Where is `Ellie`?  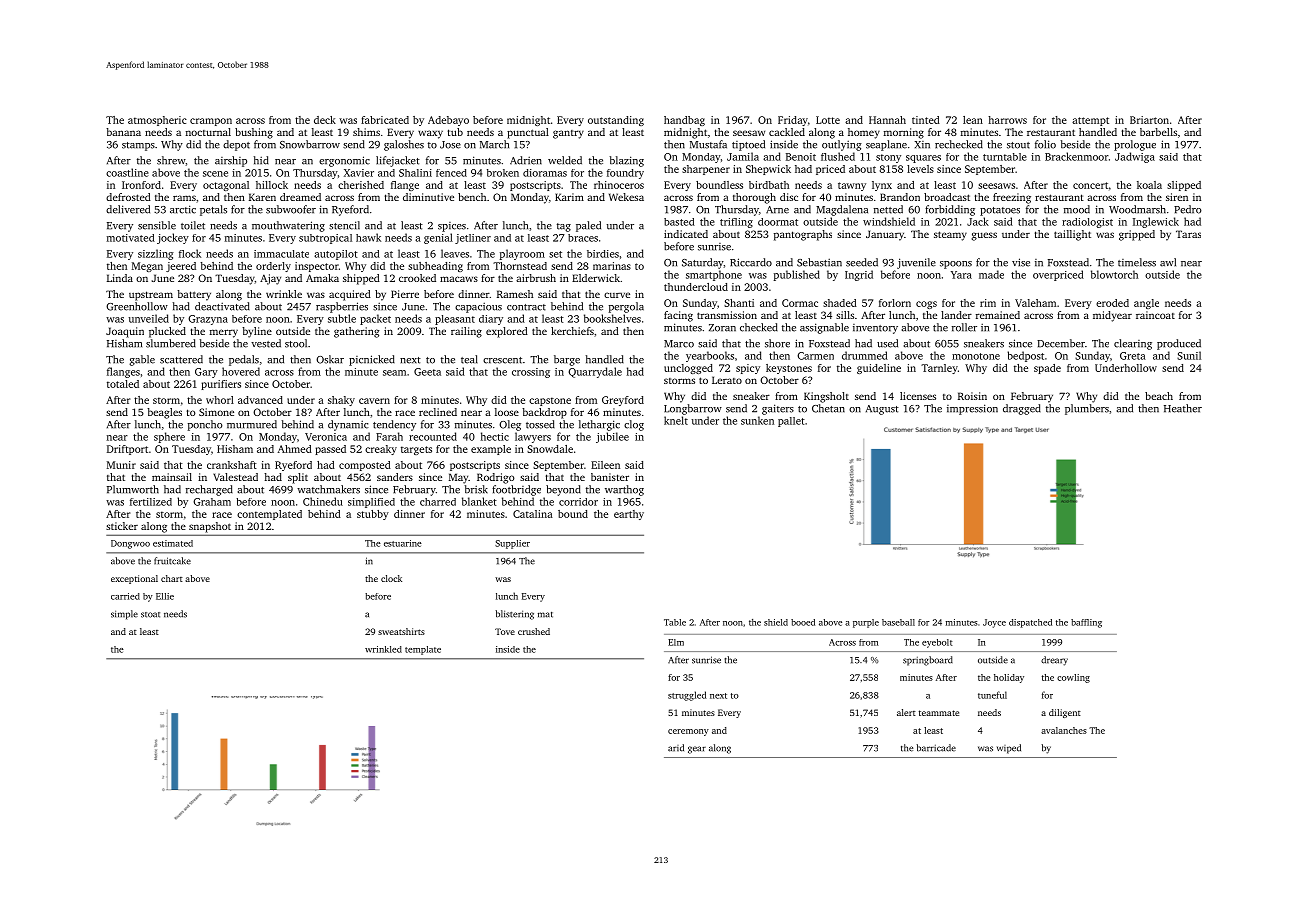
Ellie is located at coordinates (165, 596).
